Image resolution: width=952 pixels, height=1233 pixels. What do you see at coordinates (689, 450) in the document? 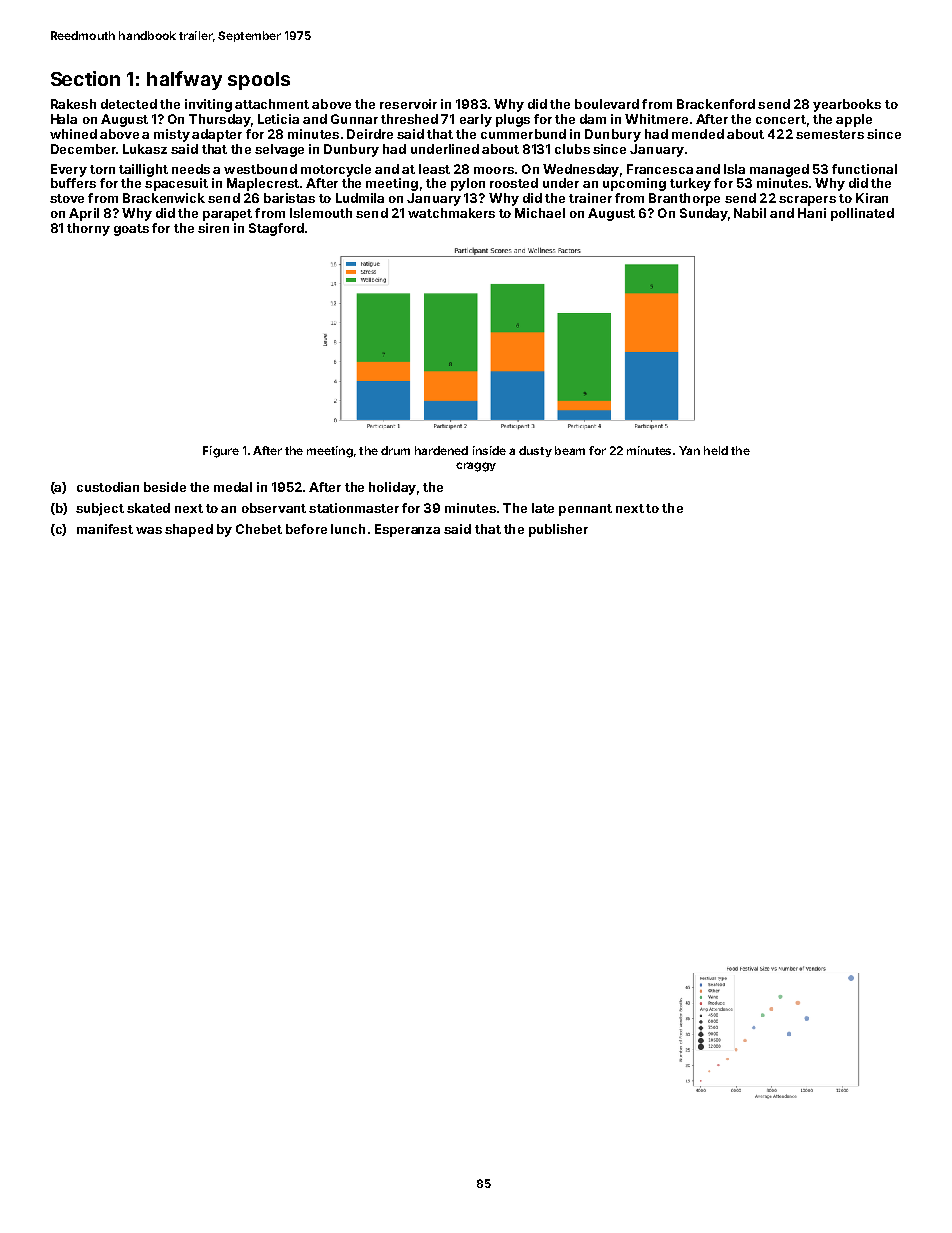
I see `Yan` at bounding box center [689, 450].
